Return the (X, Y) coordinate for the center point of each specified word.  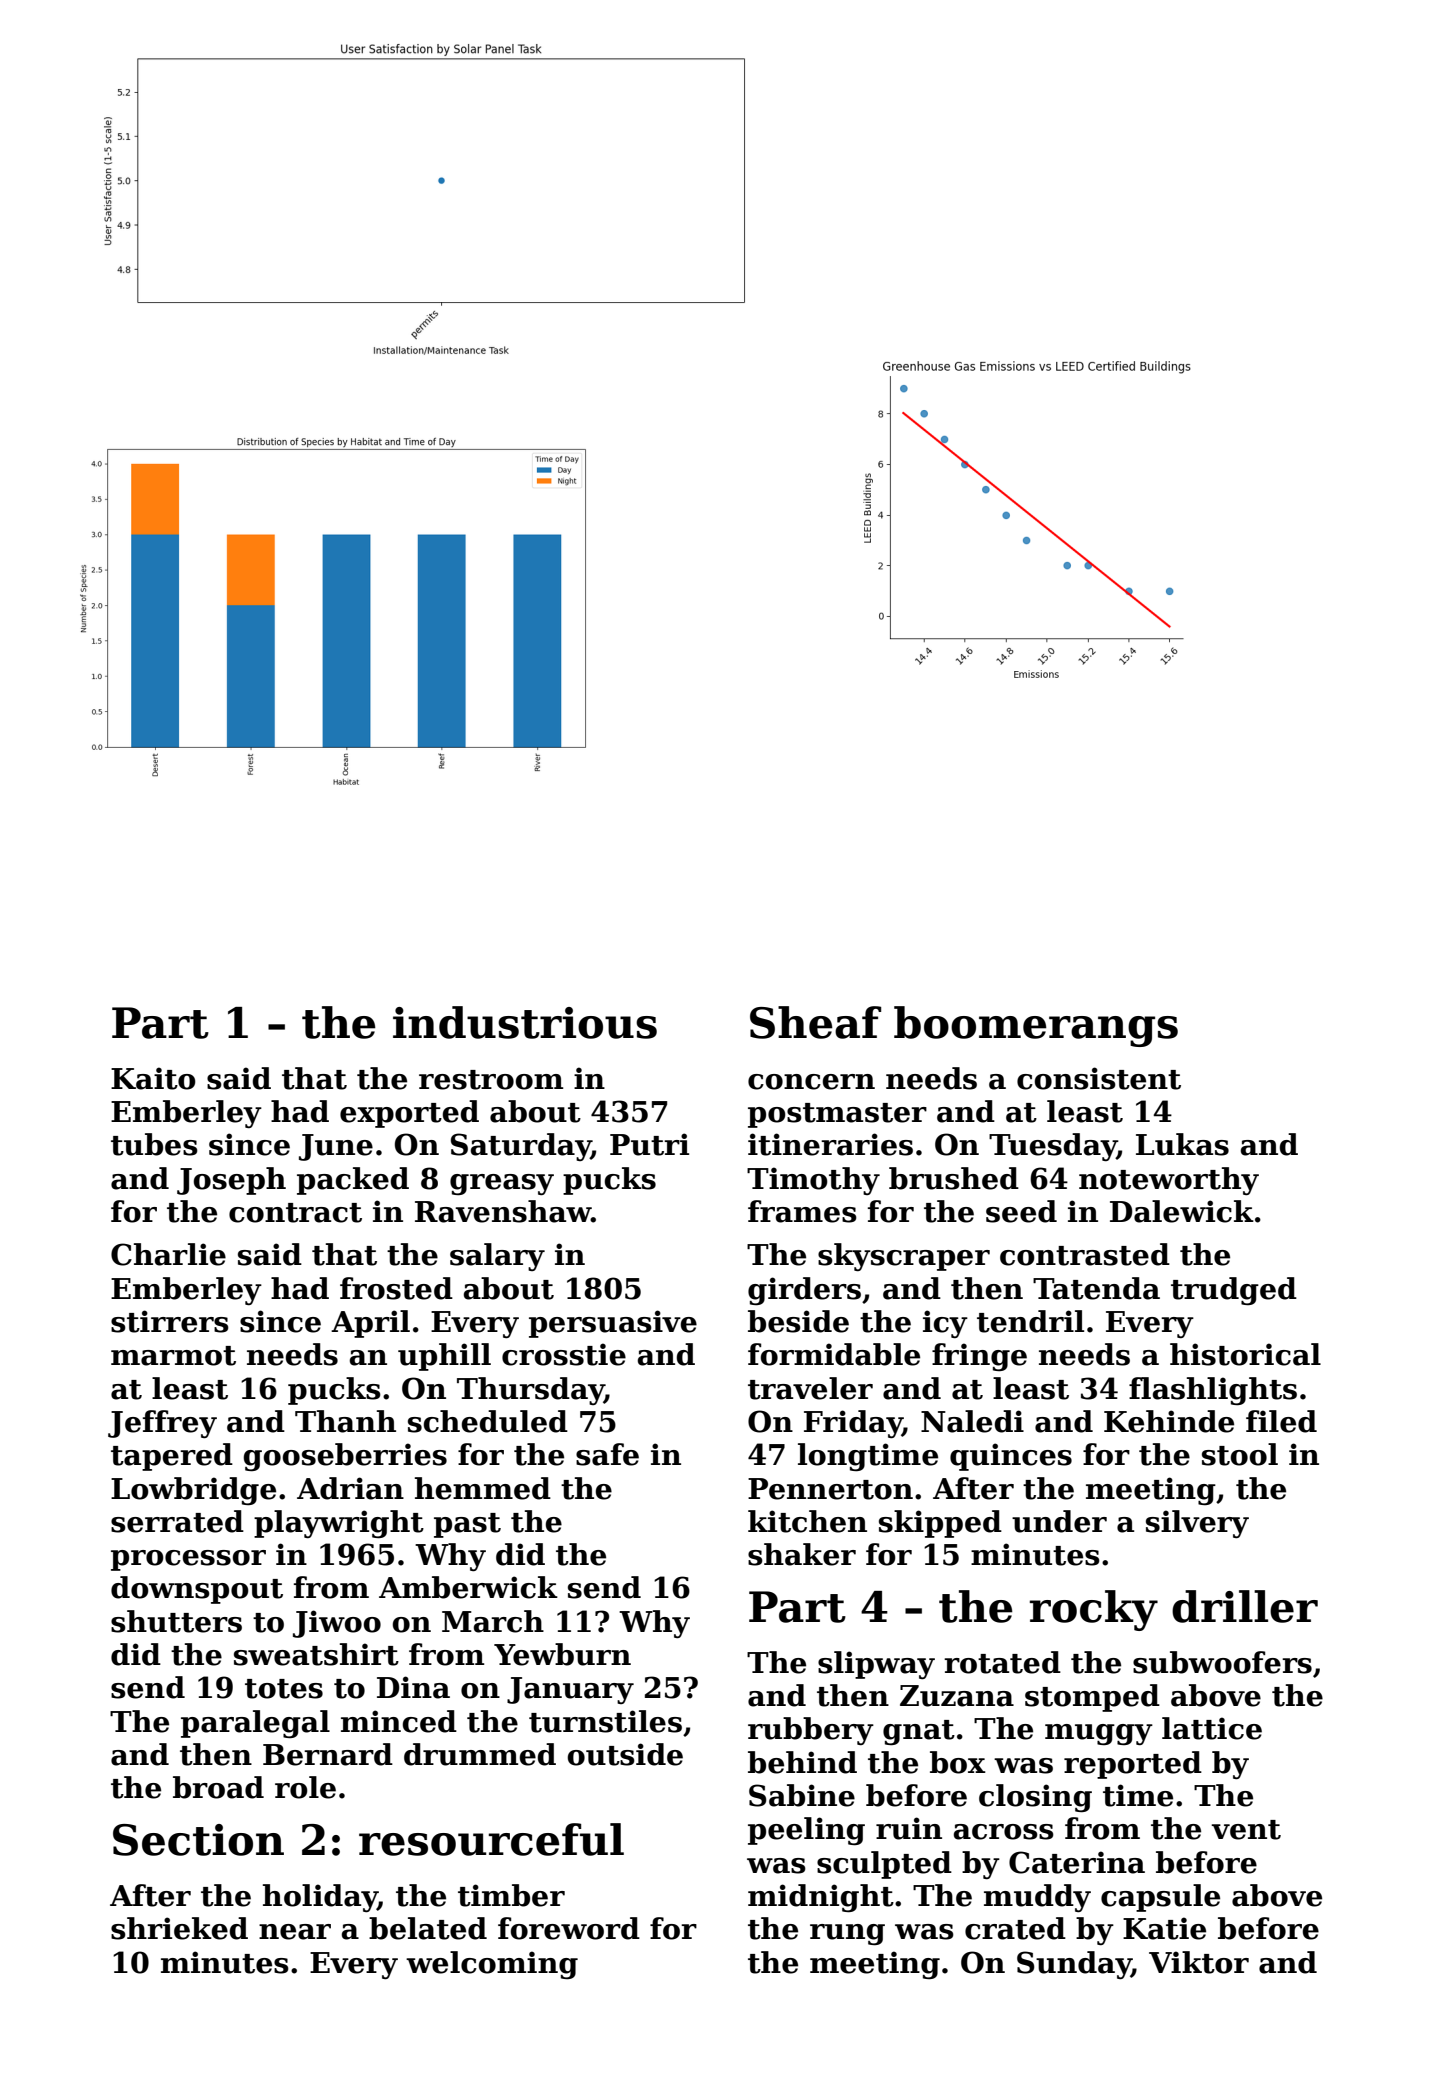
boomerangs (1036, 1026)
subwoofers (1222, 1662)
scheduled (488, 1421)
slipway (876, 1665)
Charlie (168, 1254)
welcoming (492, 1965)
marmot (173, 1356)
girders (804, 1291)
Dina (413, 1687)
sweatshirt (316, 1654)
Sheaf (815, 1022)
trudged (1234, 1291)
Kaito (153, 1078)
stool (1240, 1454)
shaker (802, 1554)
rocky (1094, 1610)
